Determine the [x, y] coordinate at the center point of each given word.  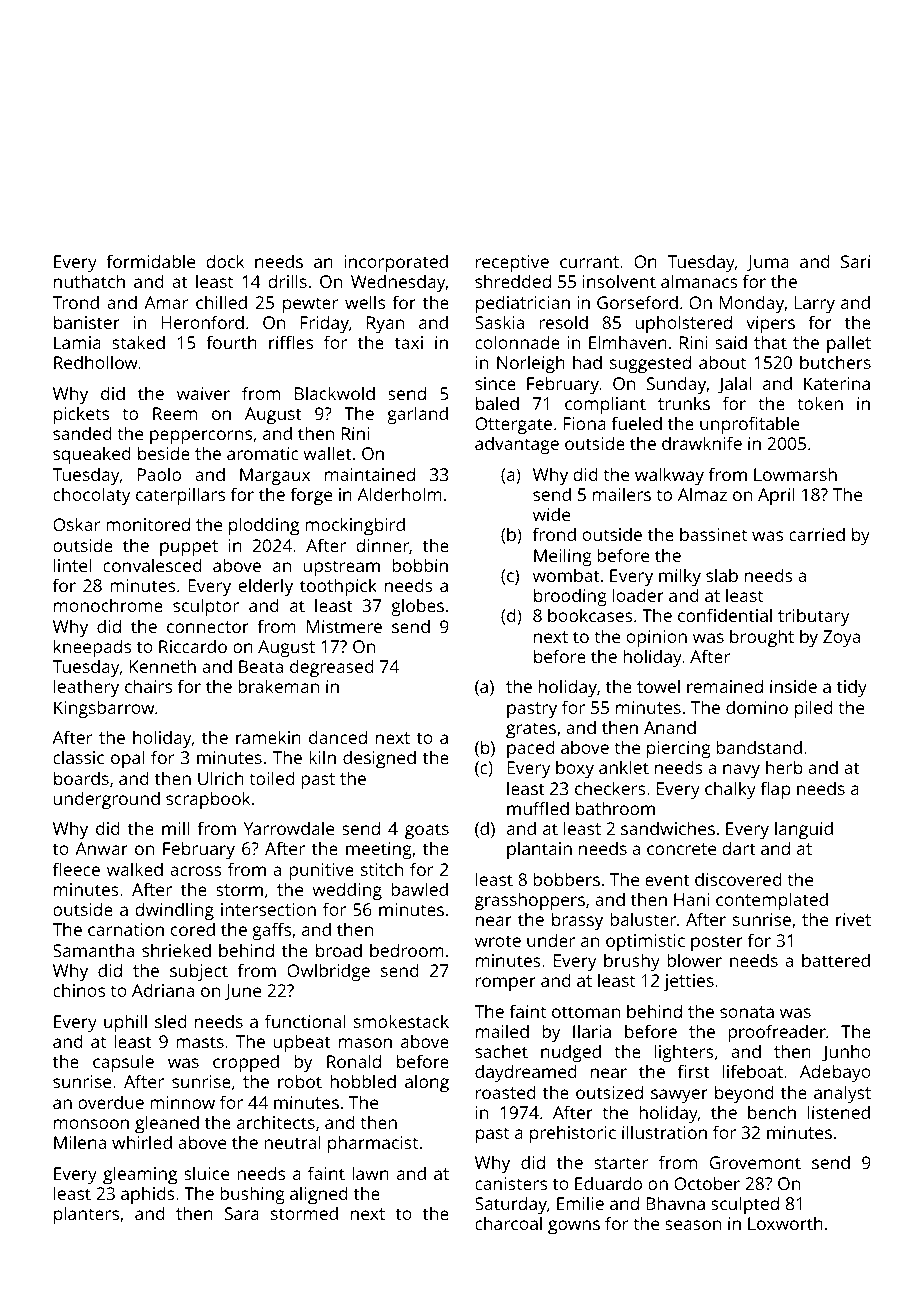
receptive [512, 263]
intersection [268, 909]
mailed [502, 1031]
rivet [853, 919]
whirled [142, 1142]
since [495, 383]
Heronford [202, 322]
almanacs [699, 281]
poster [717, 943]
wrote [498, 941]
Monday [752, 304]
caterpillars [180, 496]
